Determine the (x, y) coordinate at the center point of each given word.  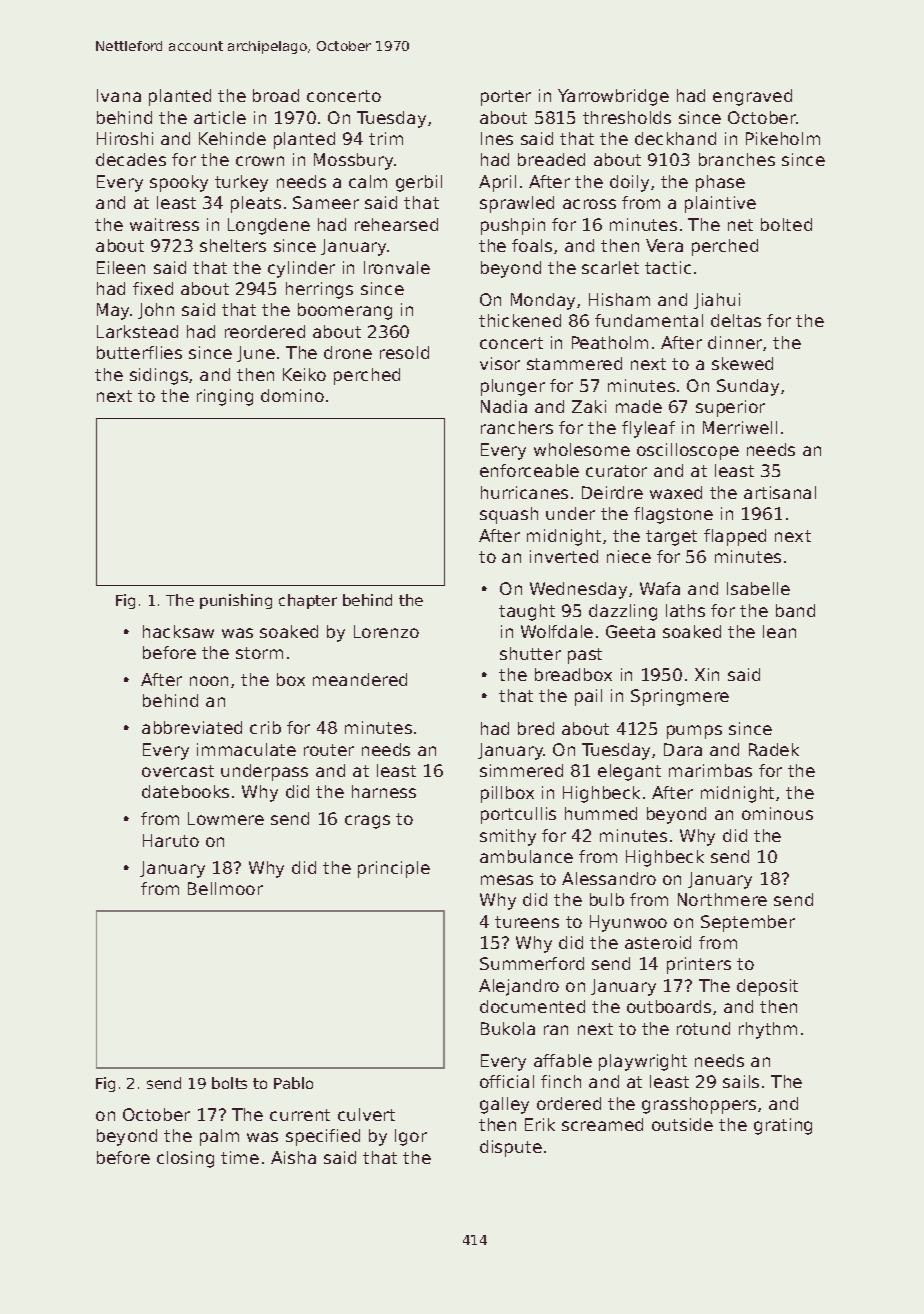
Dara (683, 749)
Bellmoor (225, 888)
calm (368, 181)
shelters (233, 245)
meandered (360, 679)
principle (394, 869)
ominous (777, 813)
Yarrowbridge (613, 97)
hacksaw (178, 631)
